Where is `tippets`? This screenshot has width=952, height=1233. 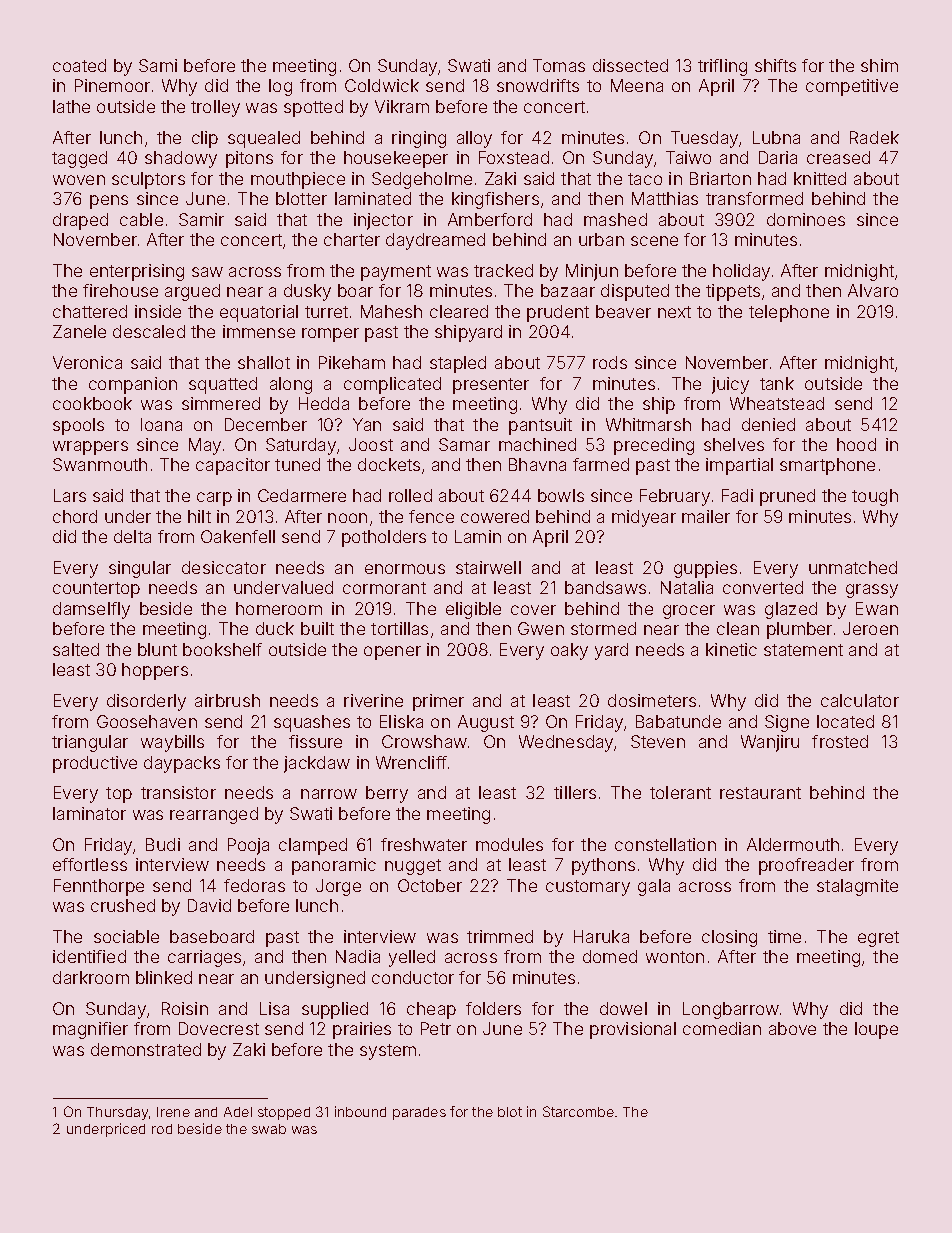
tippets is located at coordinates (733, 292).
